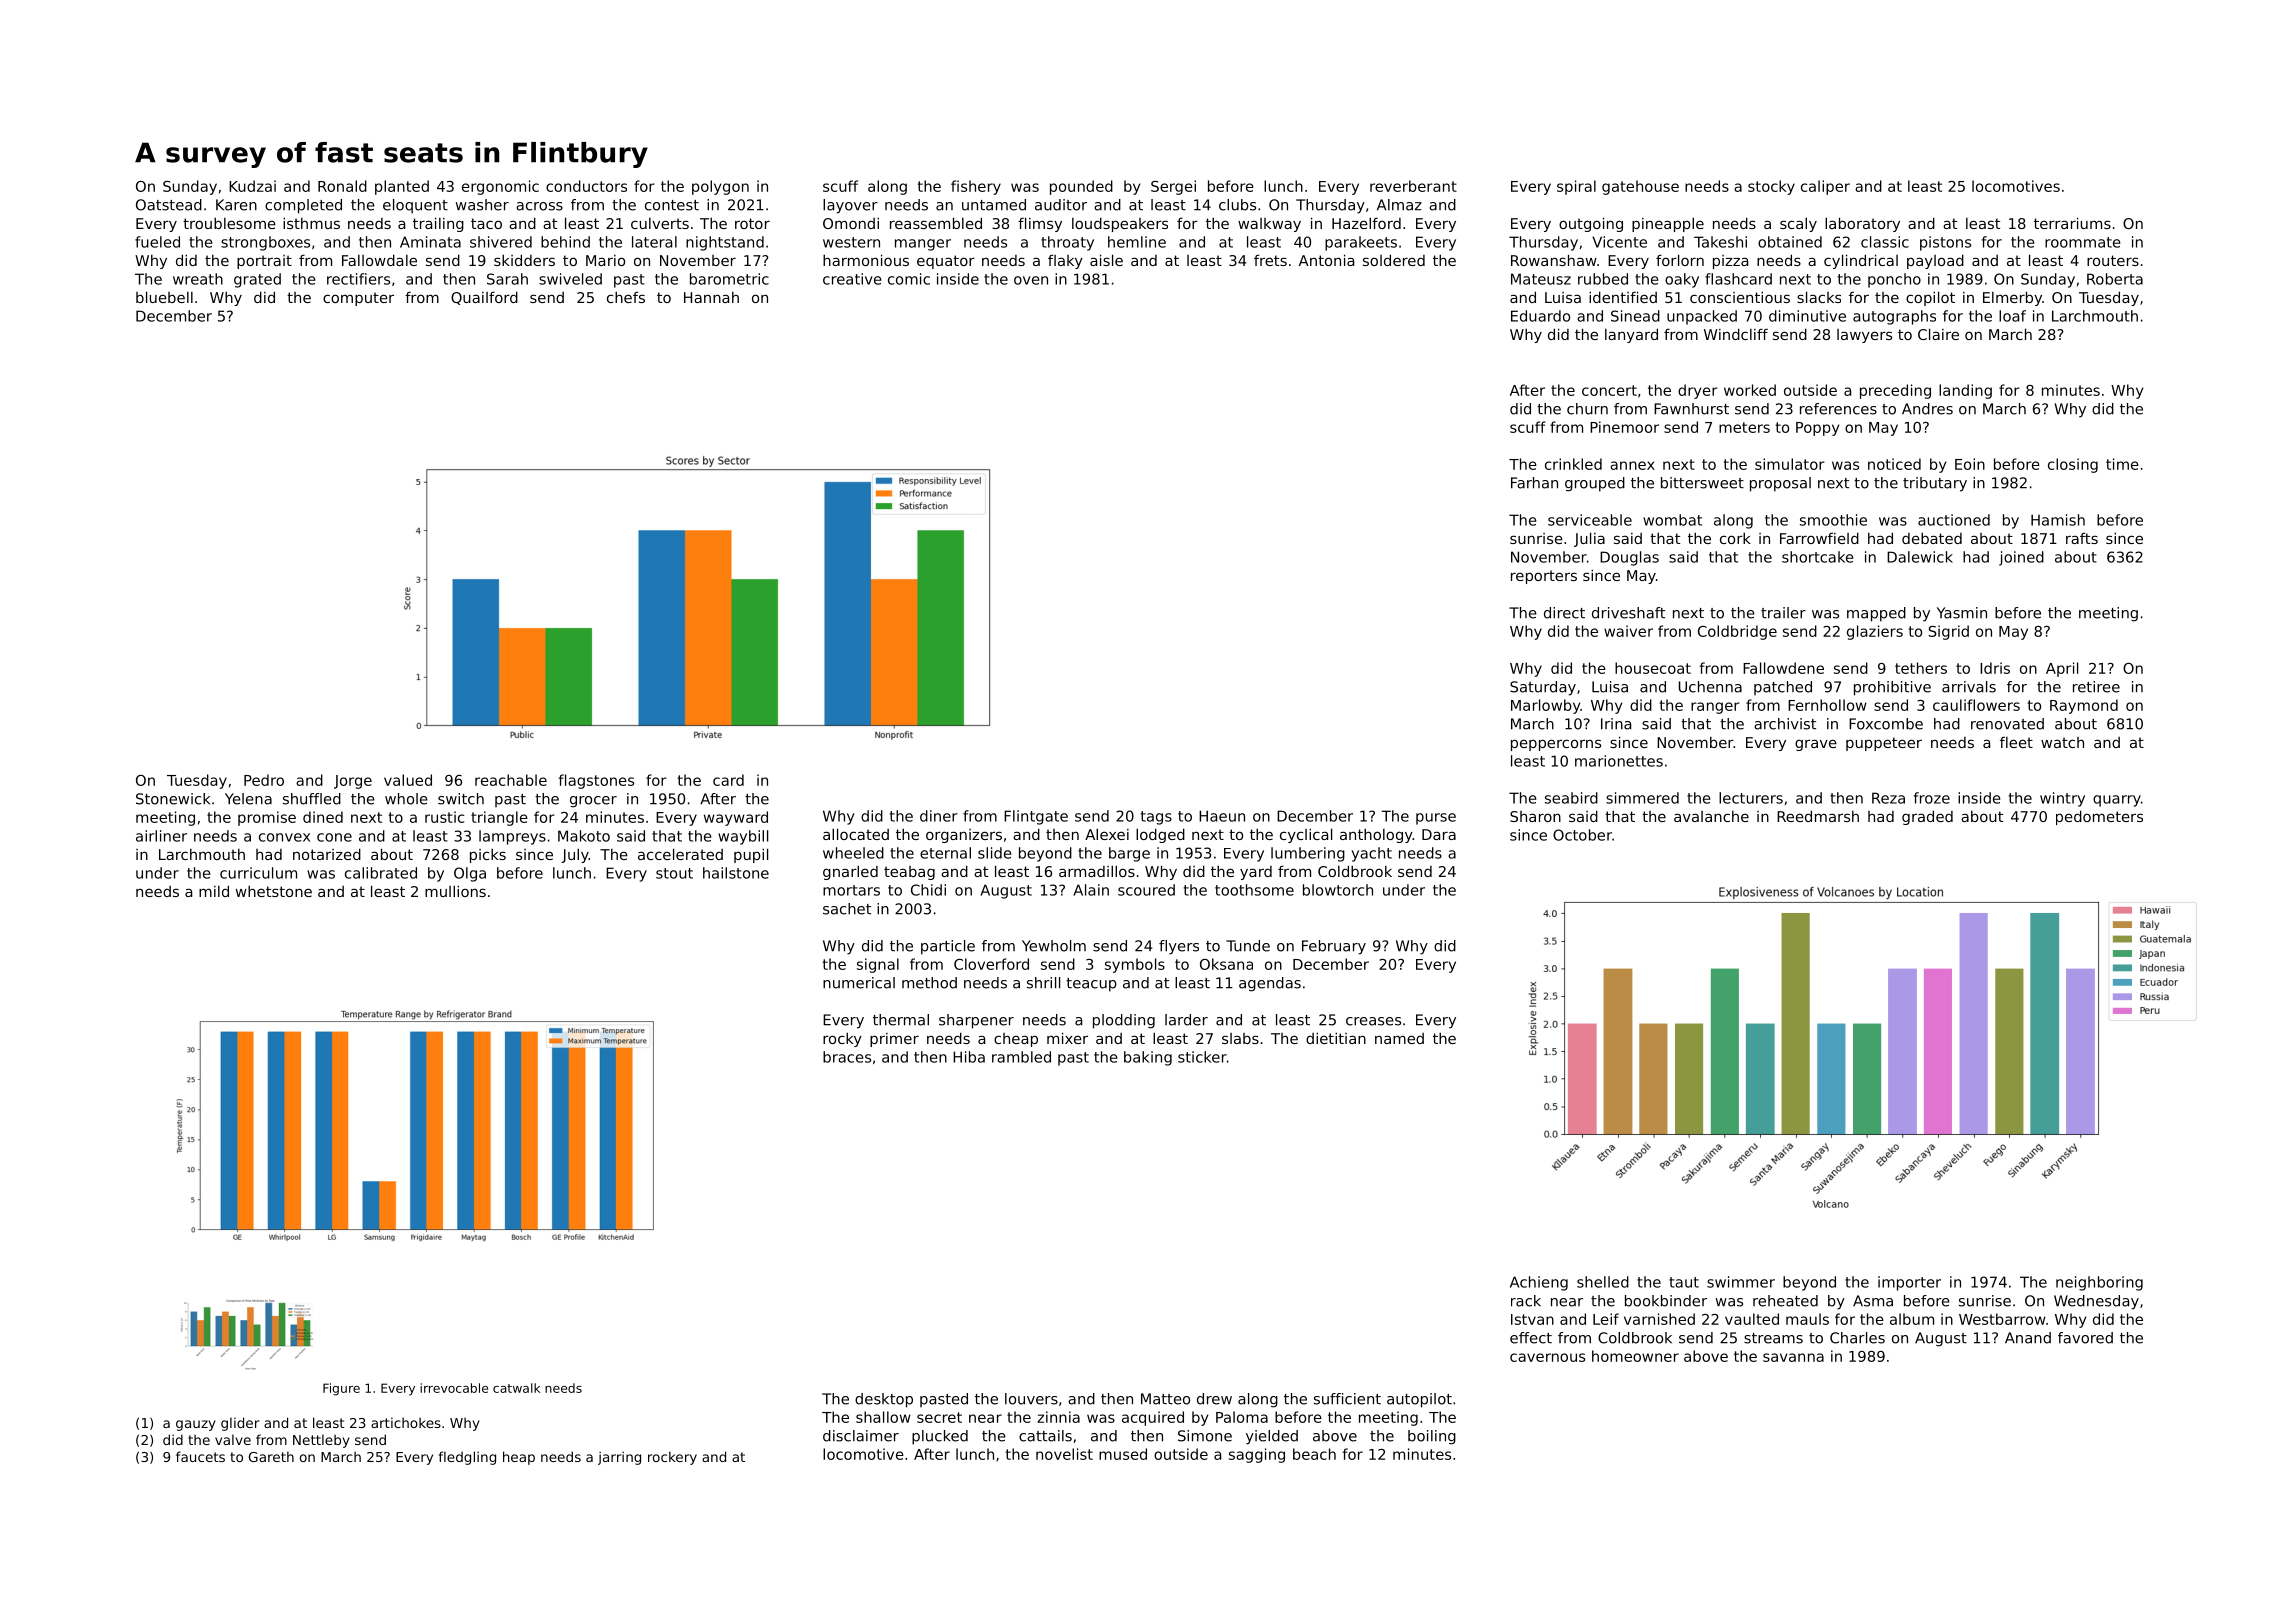  I want to click on Hannah, so click(711, 297).
